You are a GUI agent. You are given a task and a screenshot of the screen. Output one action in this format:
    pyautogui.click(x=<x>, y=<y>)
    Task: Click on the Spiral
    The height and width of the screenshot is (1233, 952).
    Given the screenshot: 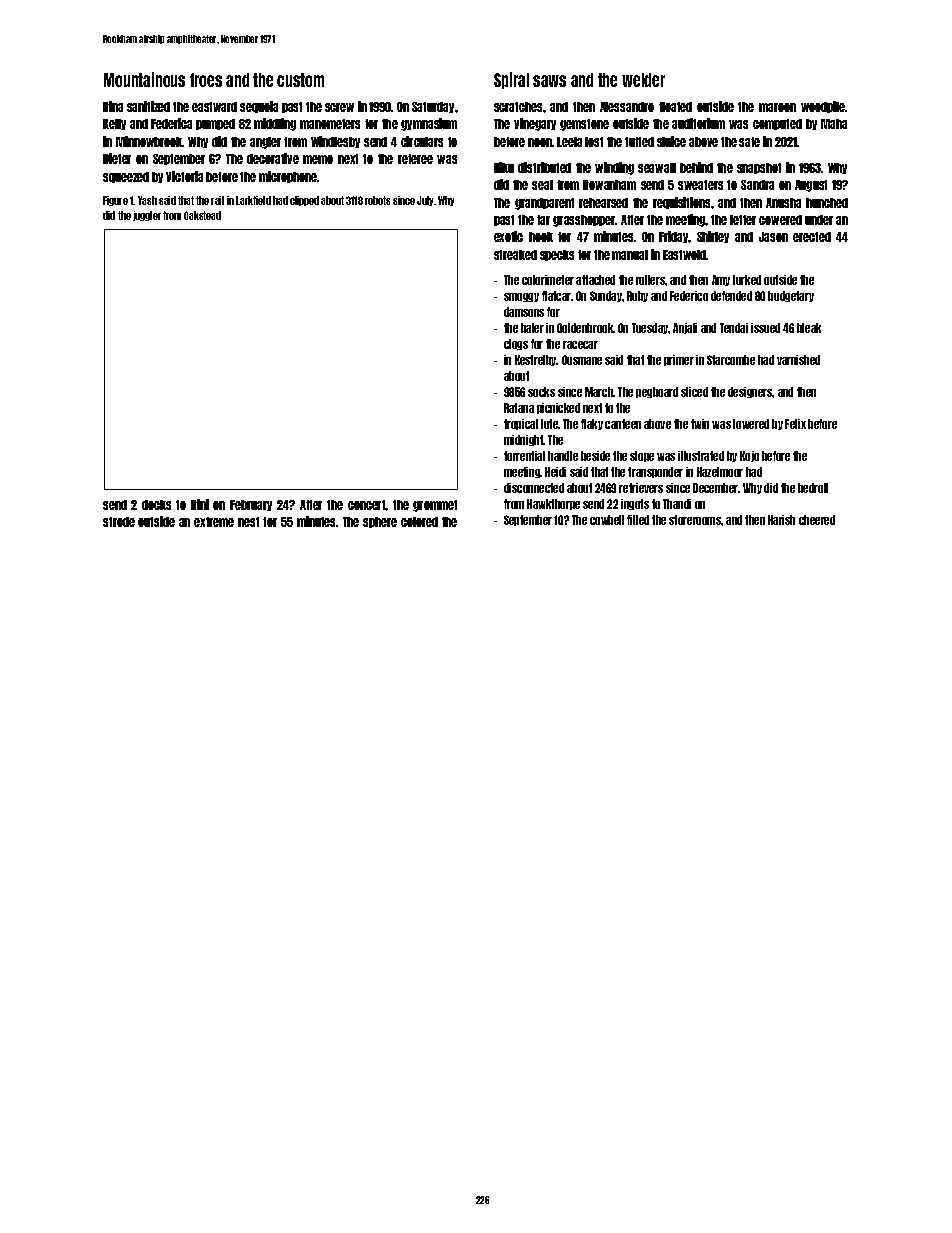 What is the action you would take?
    pyautogui.click(x=511, y=80)
